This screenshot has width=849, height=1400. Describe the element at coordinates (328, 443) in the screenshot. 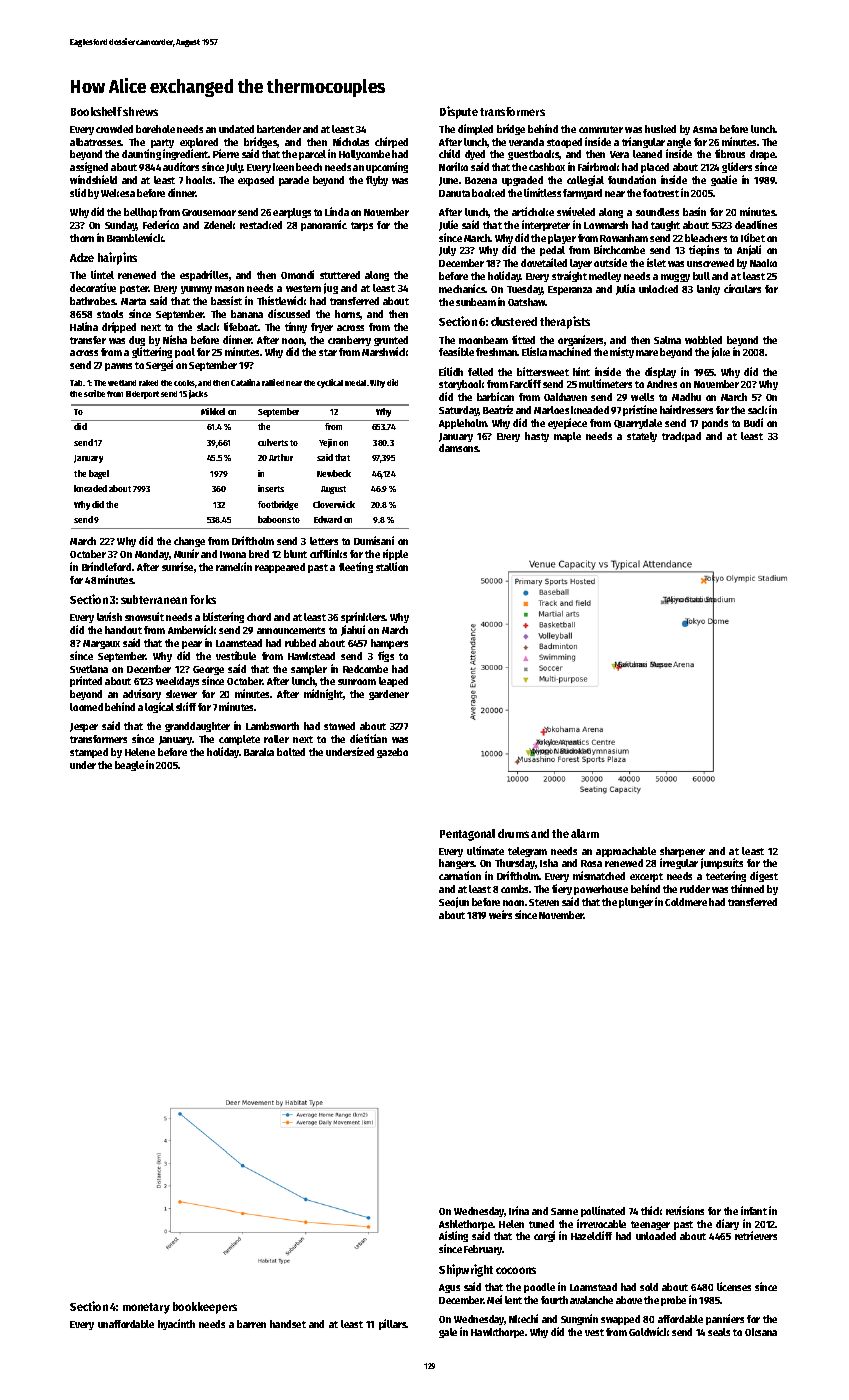

I see `Yejin` at that location.
